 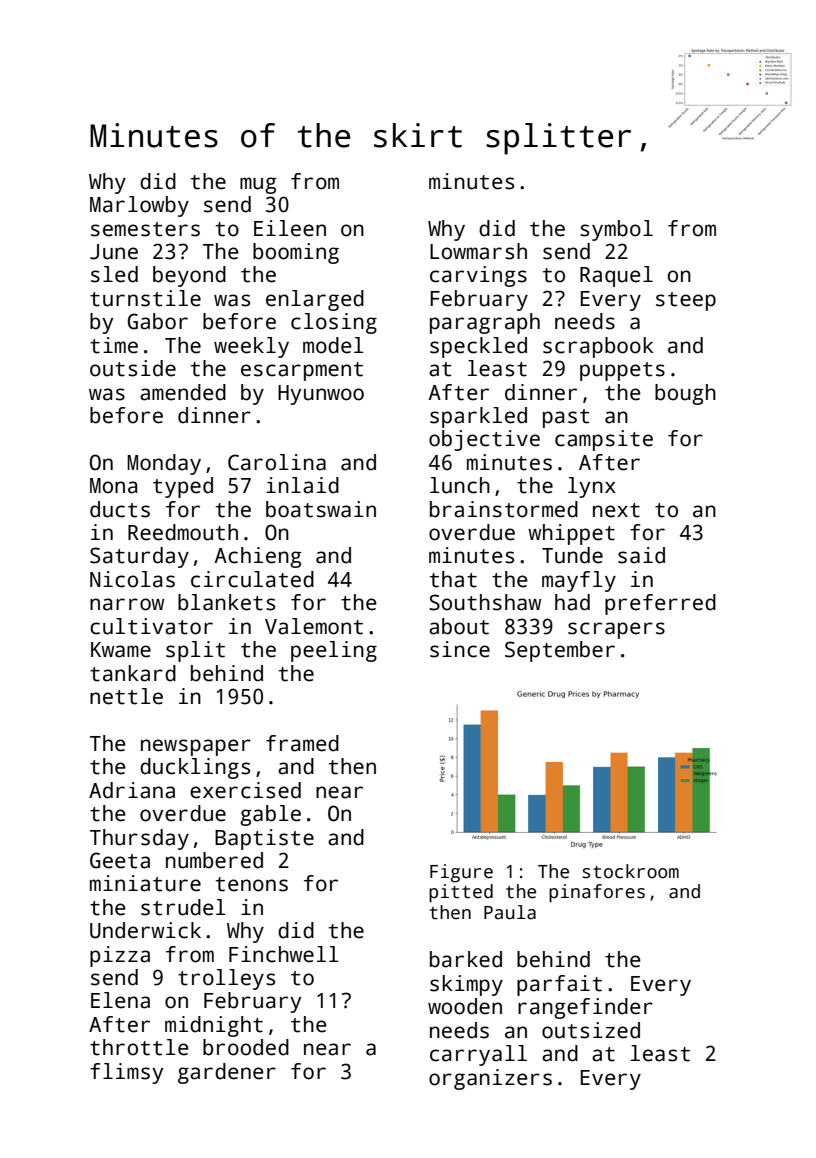 What do you see at coordinates (302, 743) in the screenshot?
I see `framed` at bounding box center [302, 743].
